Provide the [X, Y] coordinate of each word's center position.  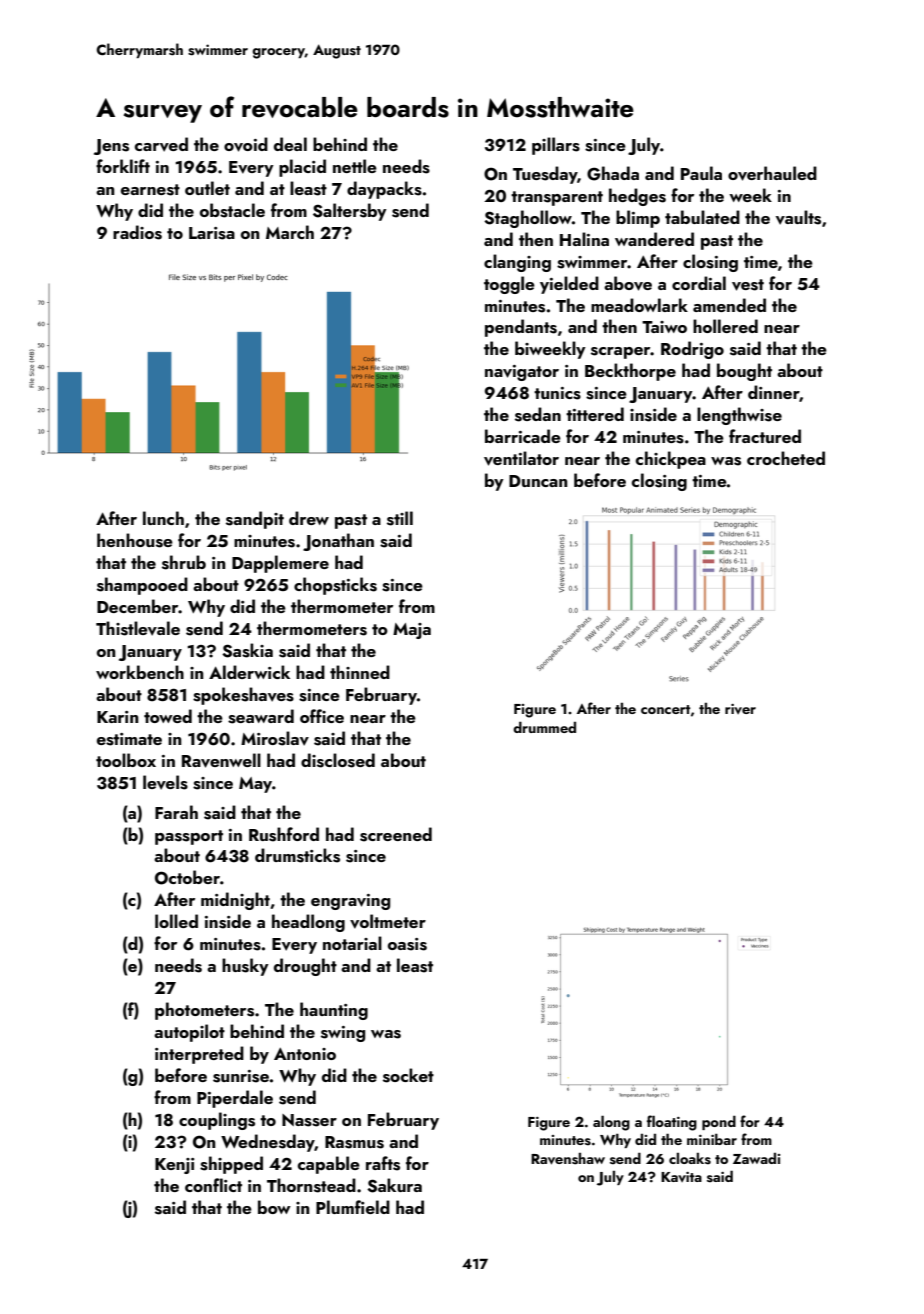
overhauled [772, 173]
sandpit [255, 520]
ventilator [521, 458]
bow [274, 1207]
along [611, 1123]
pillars [556, 146]
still [400, 518]
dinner [774, 393]
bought [744, 372]
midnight [235, 901]
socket [408, 1075]
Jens [111, 147]
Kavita [681, 1177]
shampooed [142, 586]
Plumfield [353, 1207]
